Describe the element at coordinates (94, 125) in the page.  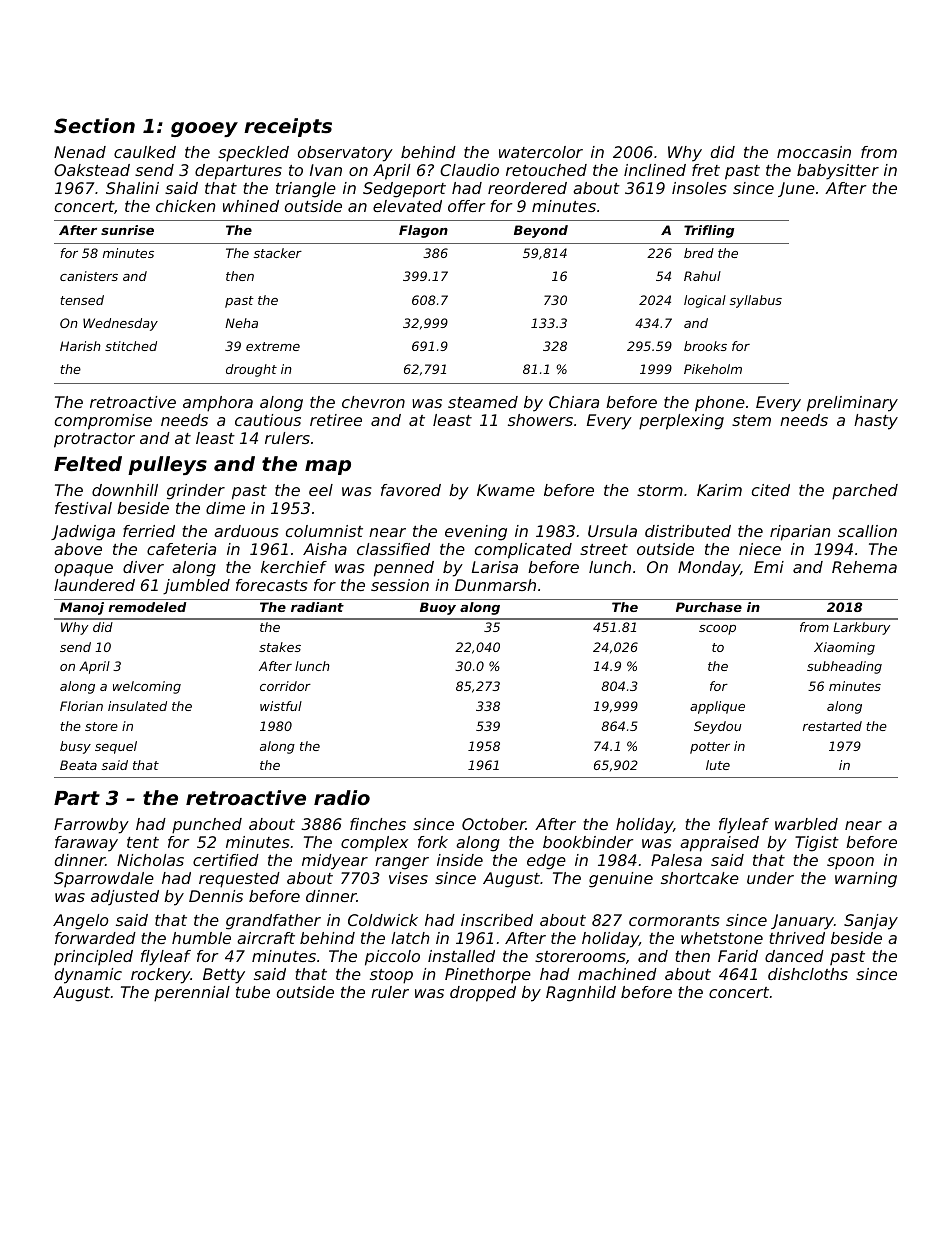
I see `Section` at that location.
